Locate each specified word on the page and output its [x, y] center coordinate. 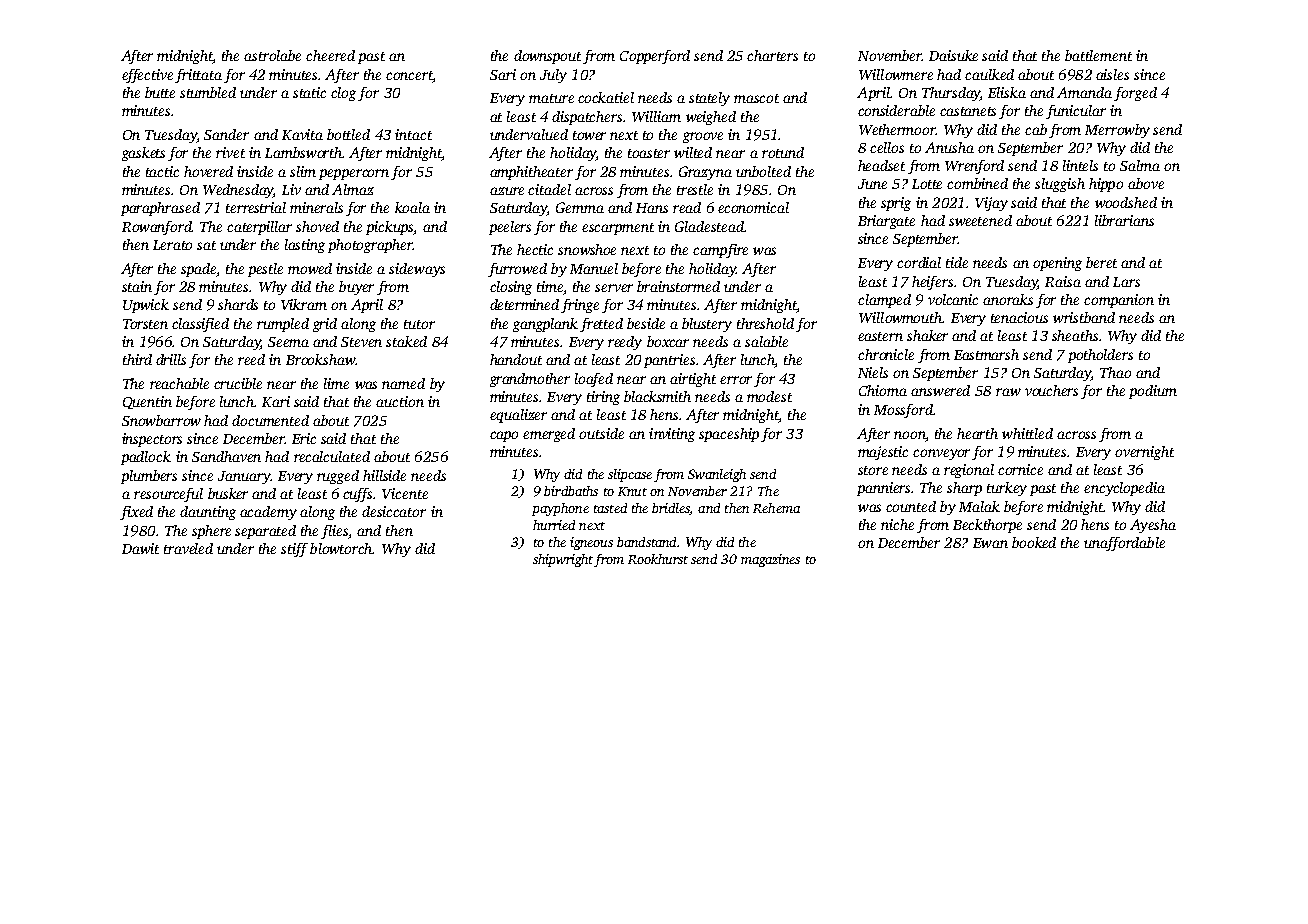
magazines [770, 560]
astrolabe [272, 55]
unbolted [763, 171]
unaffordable [1124, 544]
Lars [1126, 282]
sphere [211, 532]
